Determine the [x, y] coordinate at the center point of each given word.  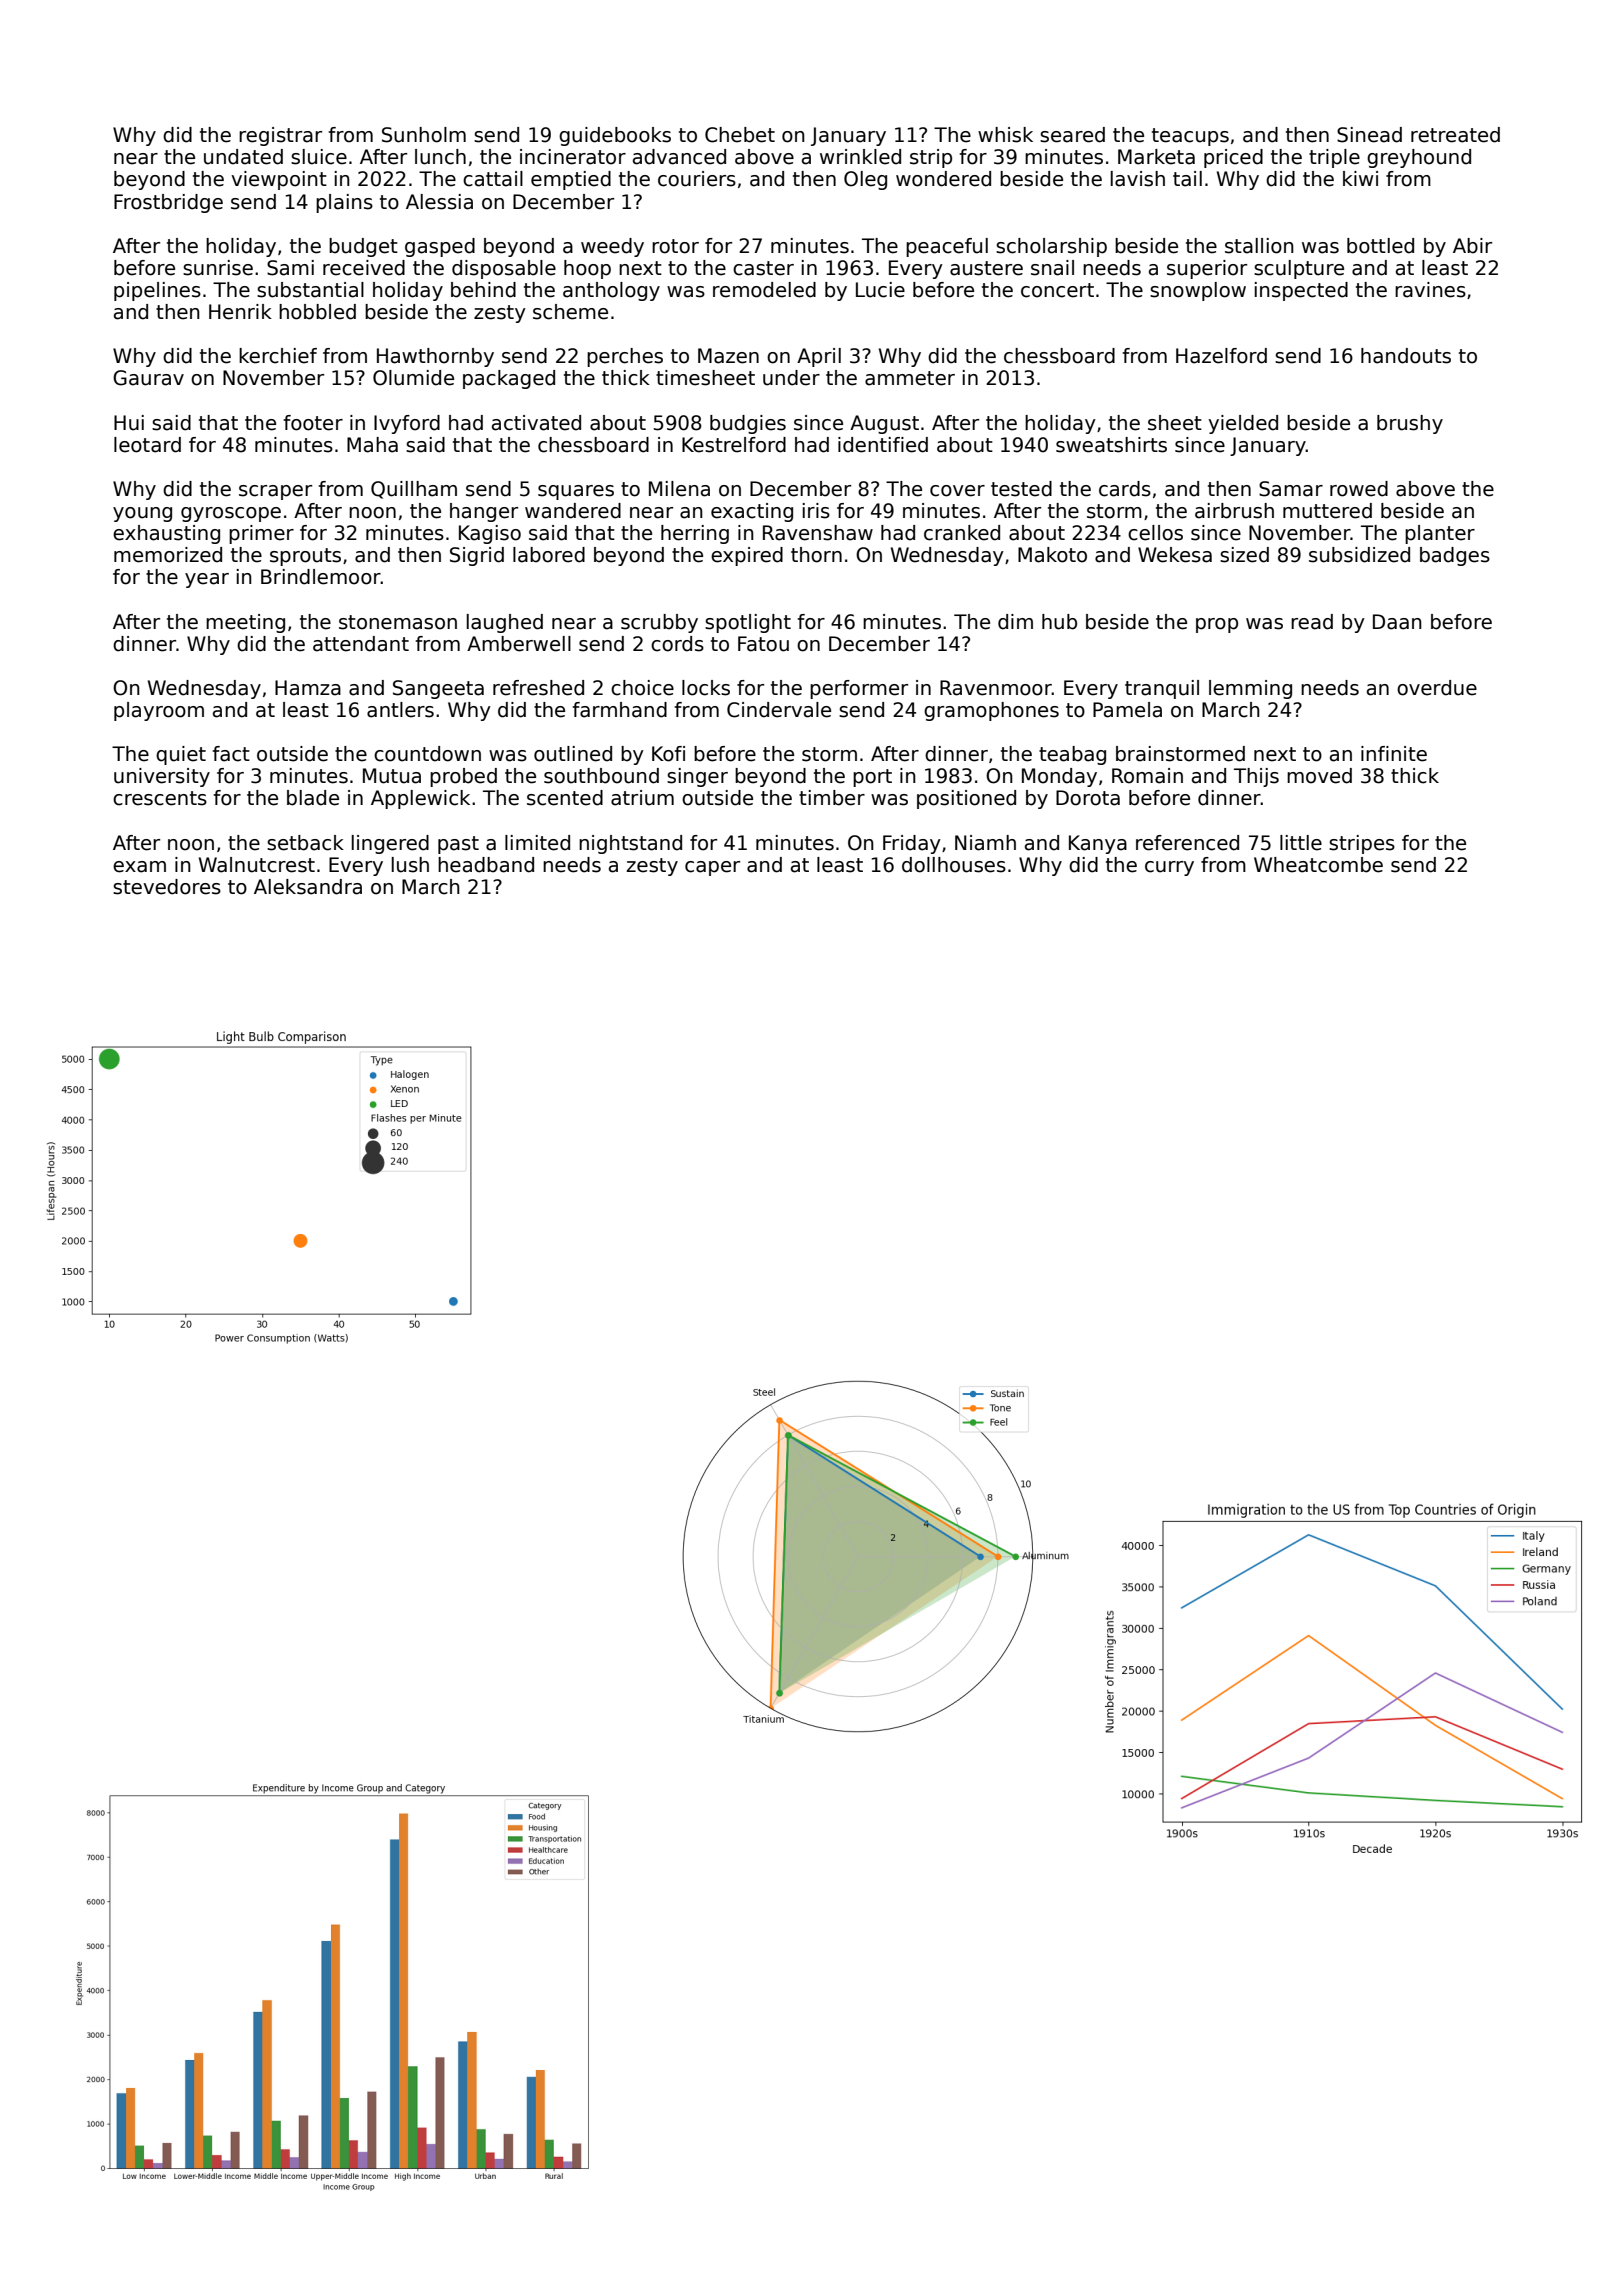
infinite [1394, 754]
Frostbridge [168, 203]
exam [139, 867]
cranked [962, 533]
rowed [1359, 489]
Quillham [414, 490]
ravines [1430, 290]
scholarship [1051, 247]
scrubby [659, 623]
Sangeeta [438, 689]
